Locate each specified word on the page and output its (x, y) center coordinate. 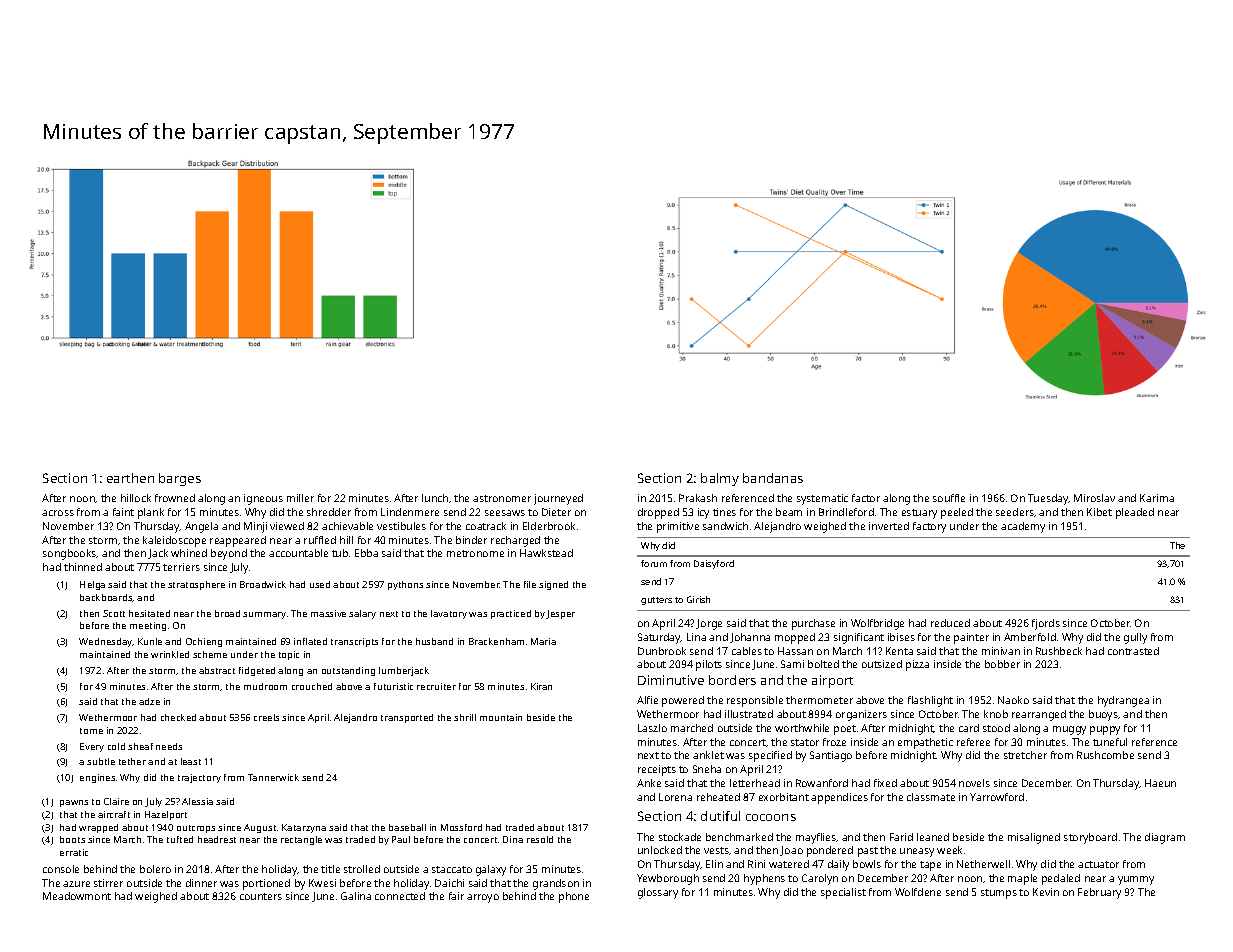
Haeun (1160, 783)
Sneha (707, 769)
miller (300, 498)
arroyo (483, 898)
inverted (889, 526)
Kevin (1046, 892)
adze (149, 701)
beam (789, 512)
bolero (155, 869)
